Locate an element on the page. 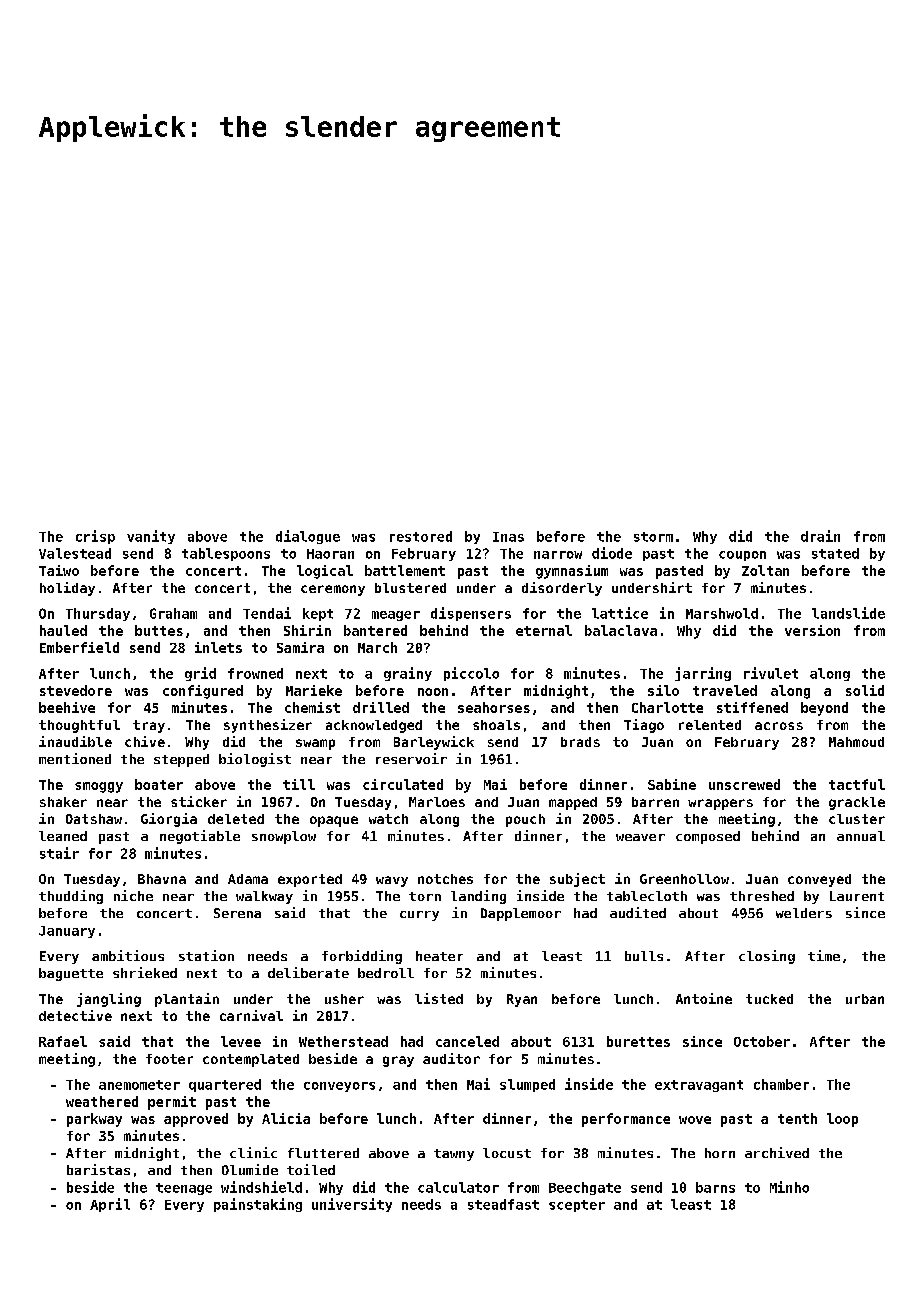  shrieked is located at coordinates (145, 972).
